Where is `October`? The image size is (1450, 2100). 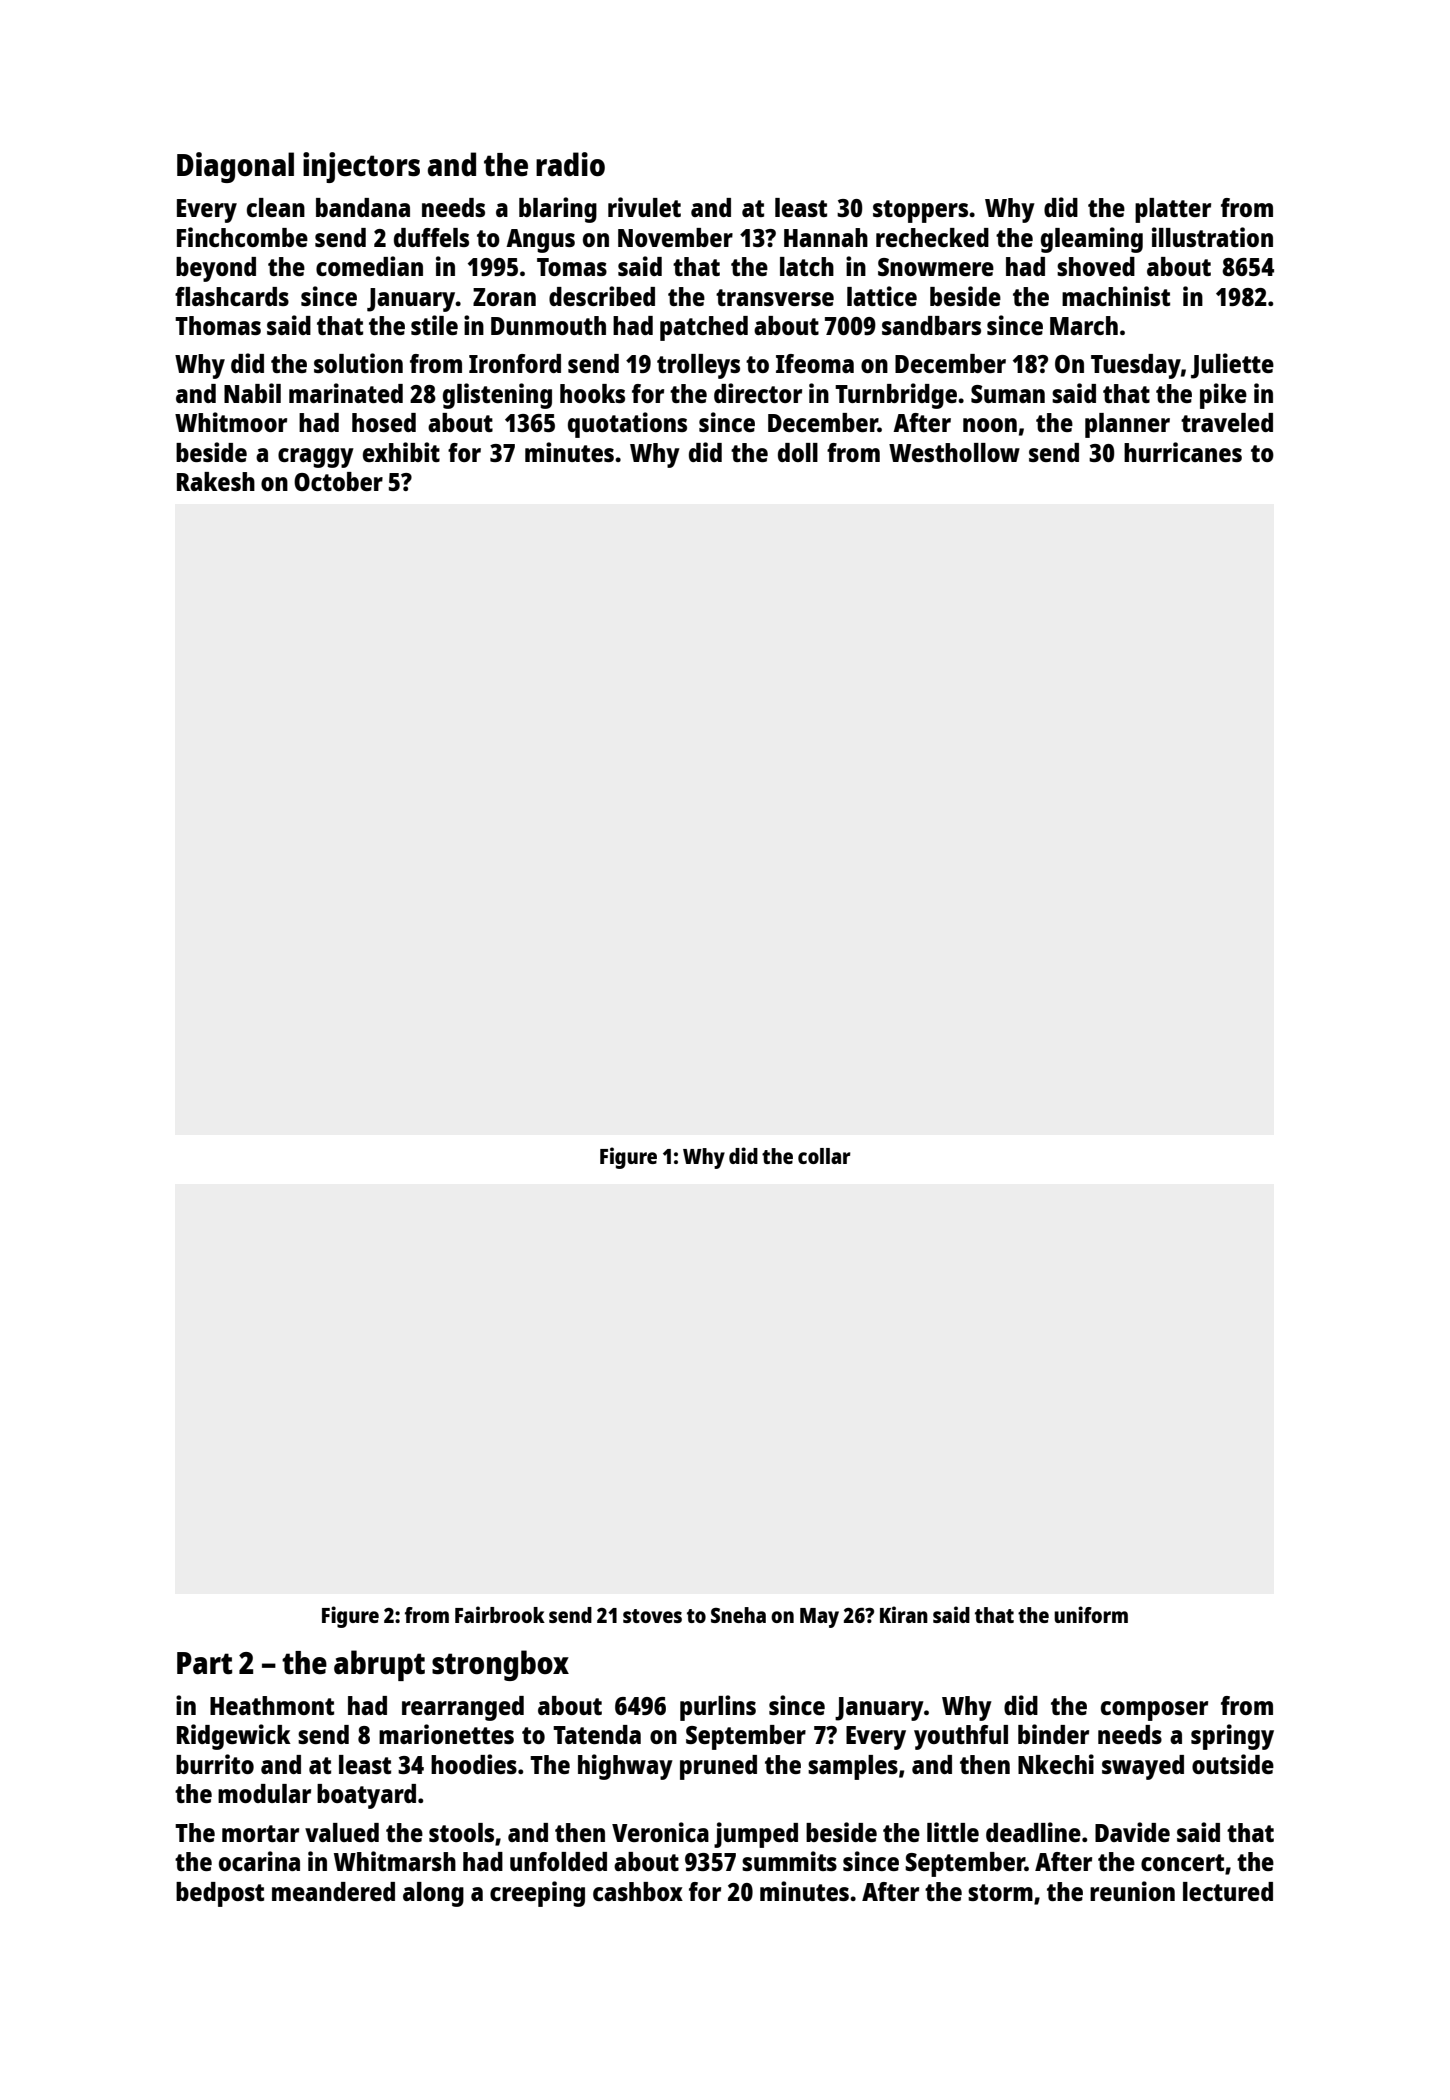 October is located at coordinates (338, 481).
